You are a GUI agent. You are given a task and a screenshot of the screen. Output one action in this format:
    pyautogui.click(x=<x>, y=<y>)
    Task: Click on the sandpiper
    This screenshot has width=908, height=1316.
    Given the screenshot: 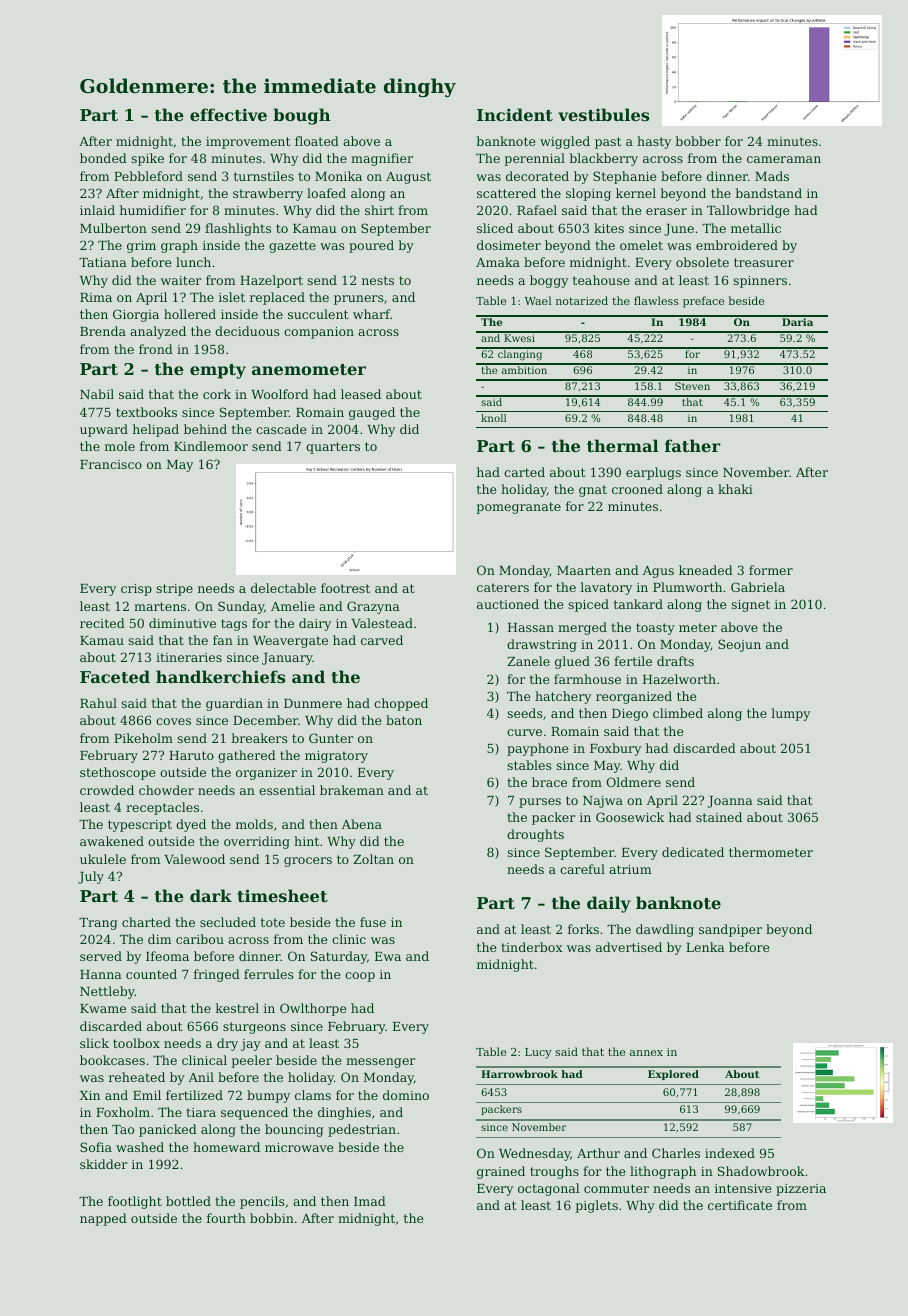 What is the action you would take?
    pyautogui.click(x=730, y=930)
